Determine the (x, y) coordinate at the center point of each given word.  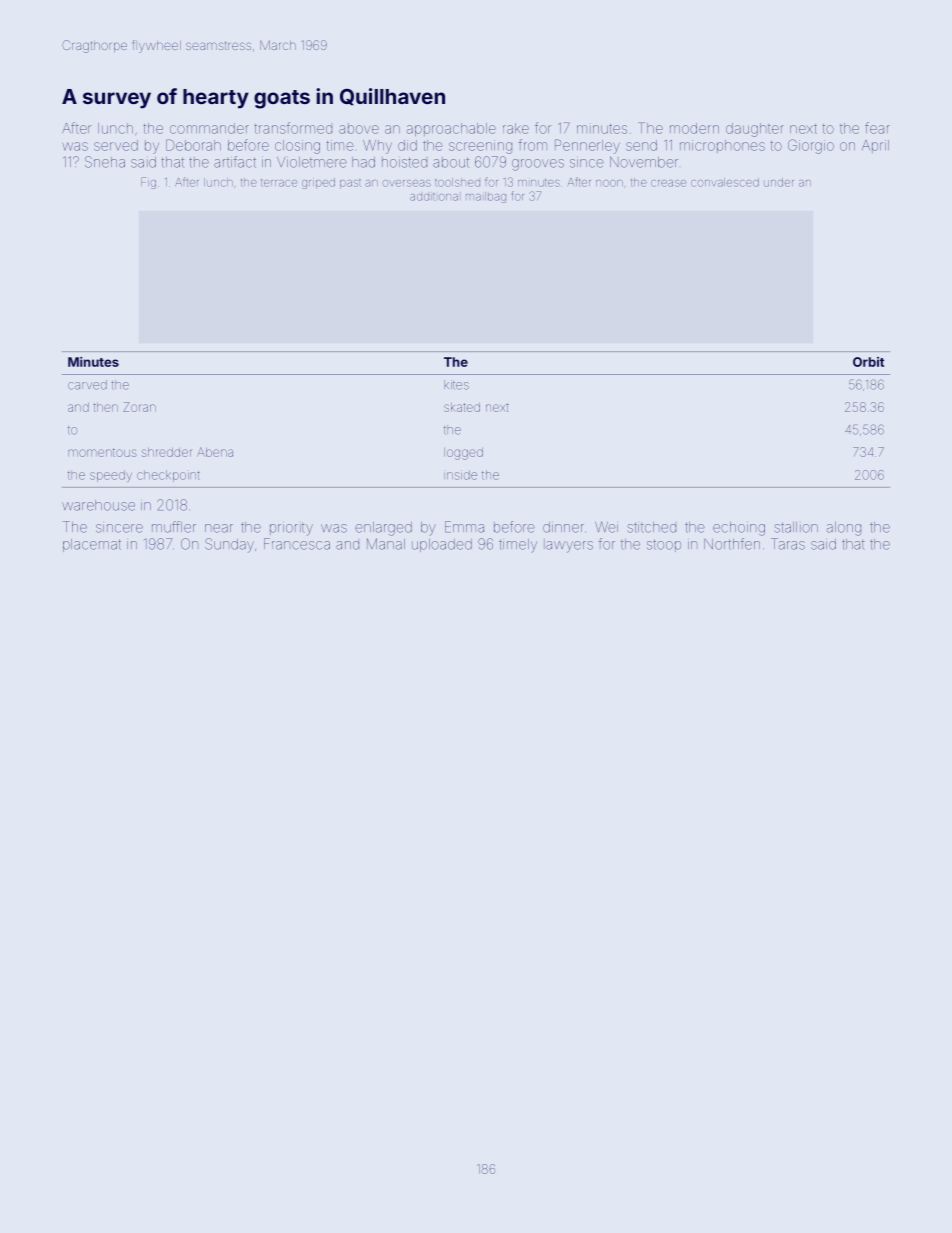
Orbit (868, 362)
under (779, 182)
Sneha (105, 162)
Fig (148, 183)
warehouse (98, 505)
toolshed (457, 182)
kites (456, 385)
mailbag (486, 197)
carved (87, 385)
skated (462, 407)
